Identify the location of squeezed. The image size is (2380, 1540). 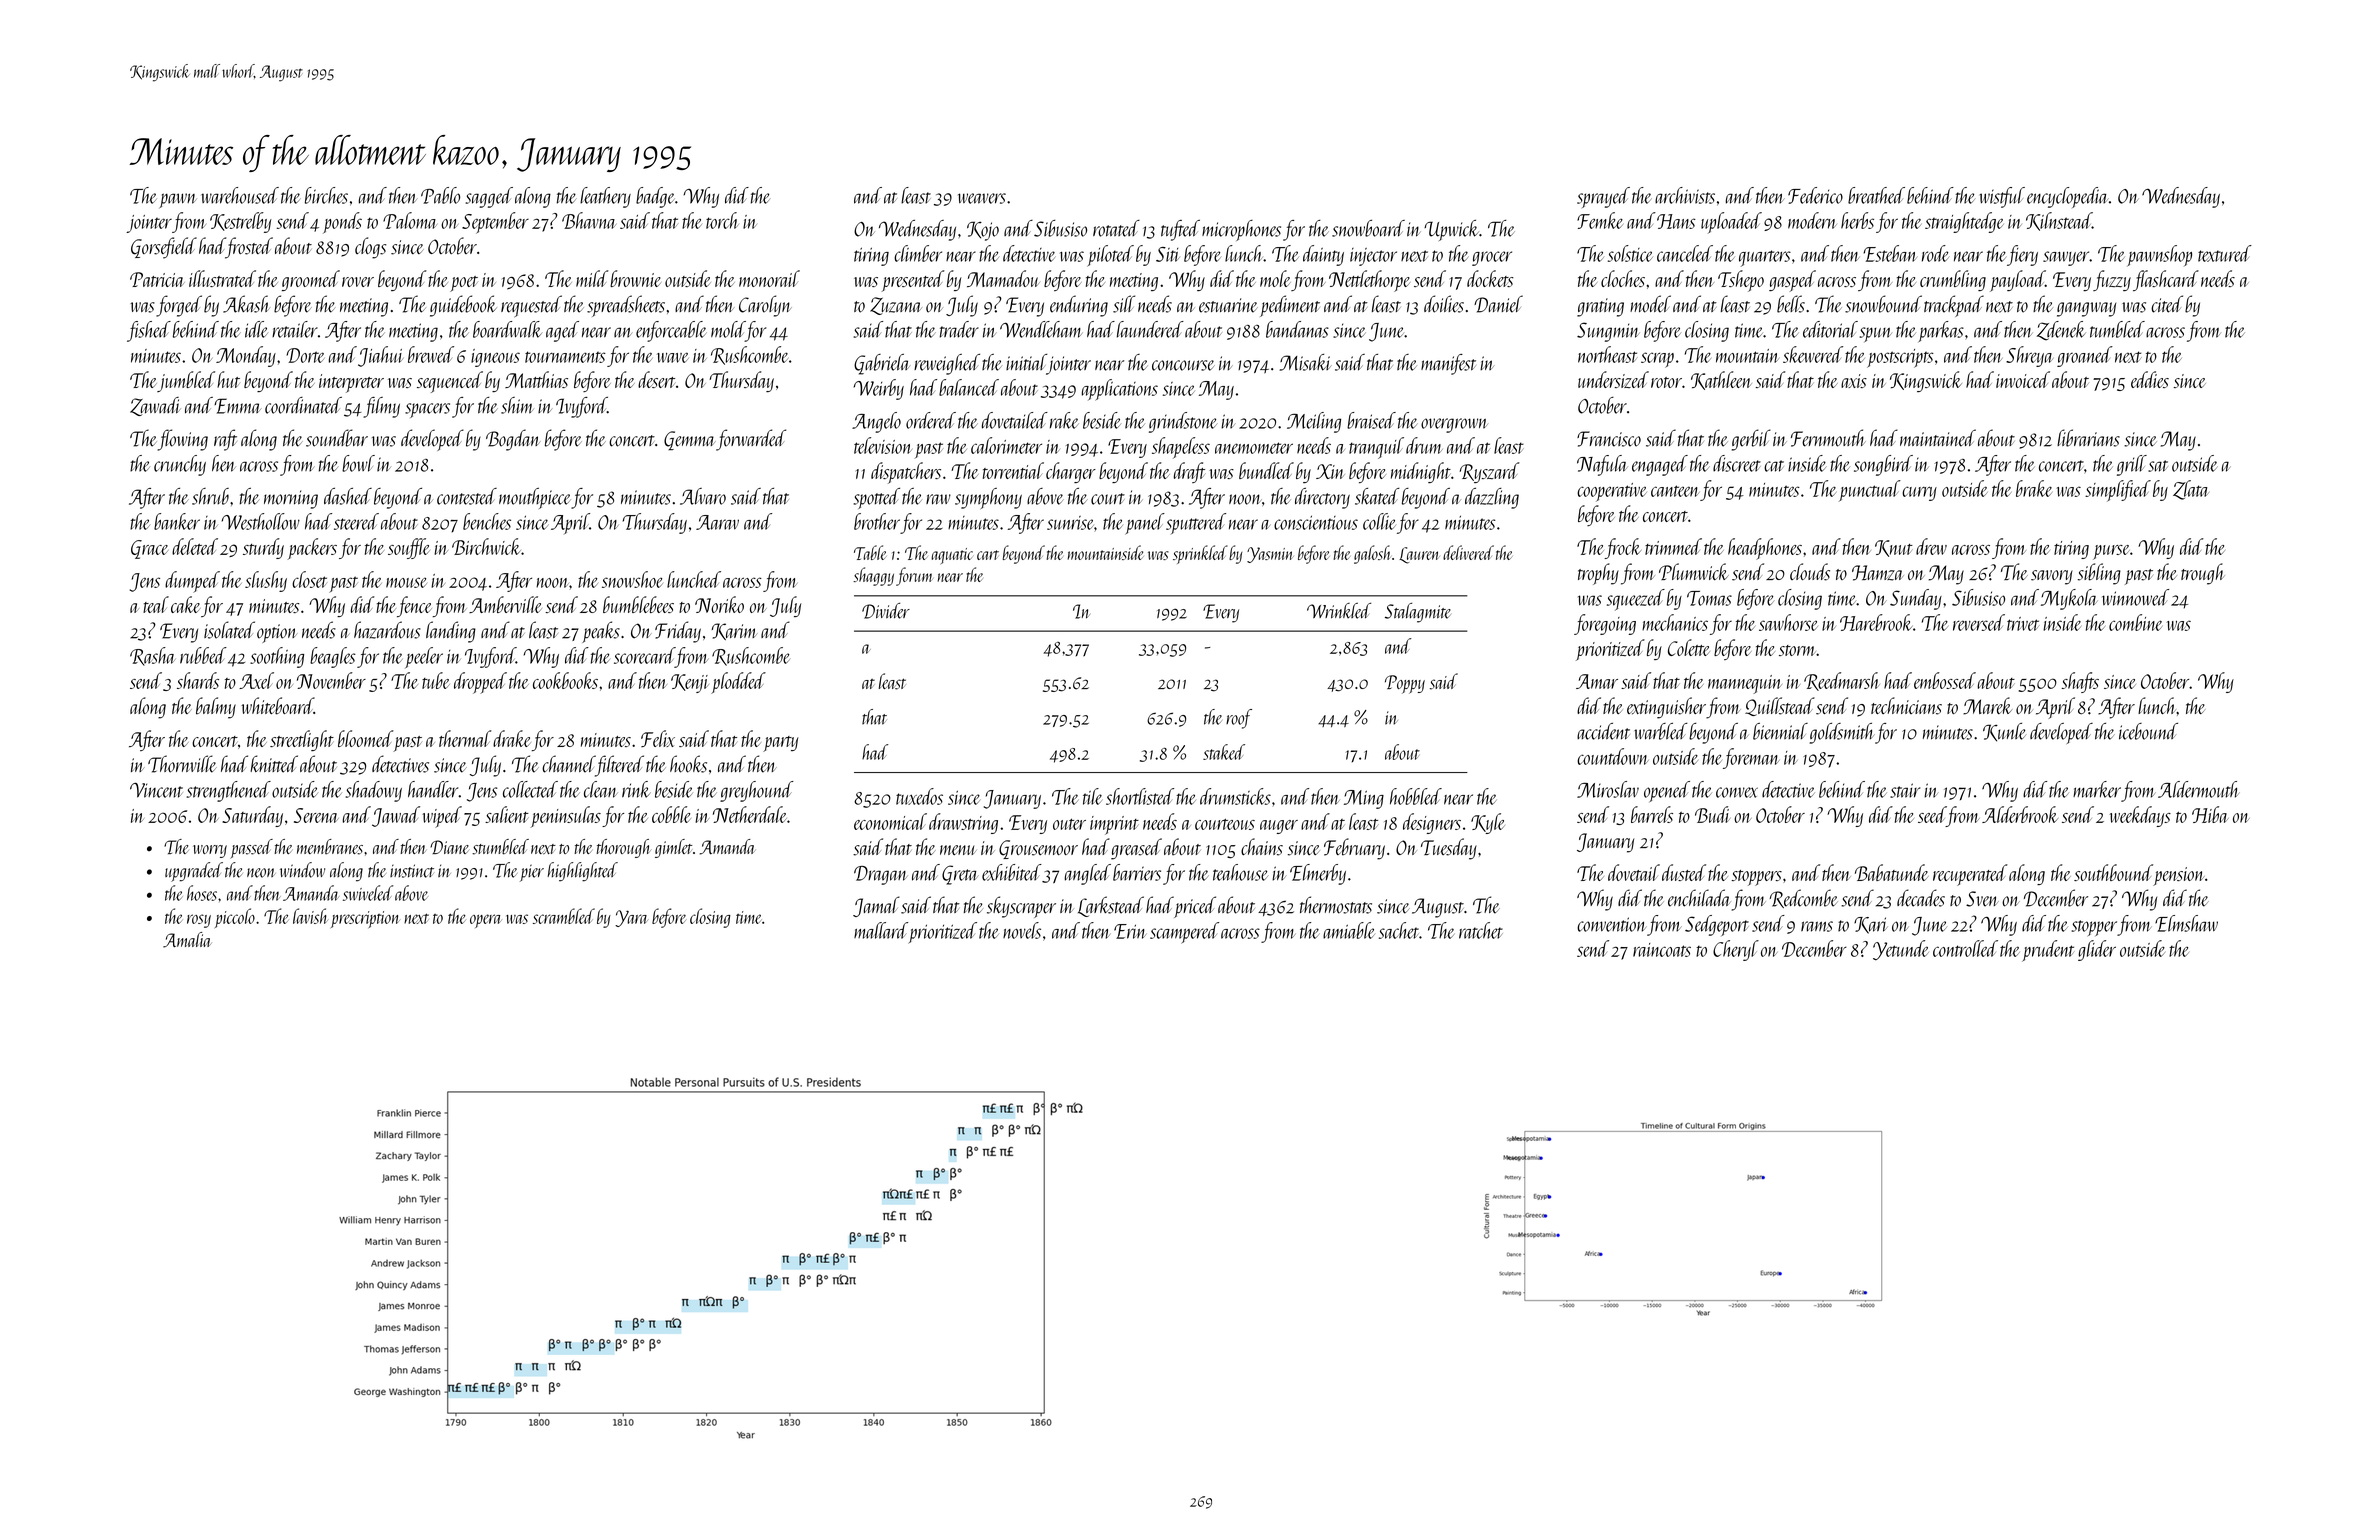
(1636, 600).
